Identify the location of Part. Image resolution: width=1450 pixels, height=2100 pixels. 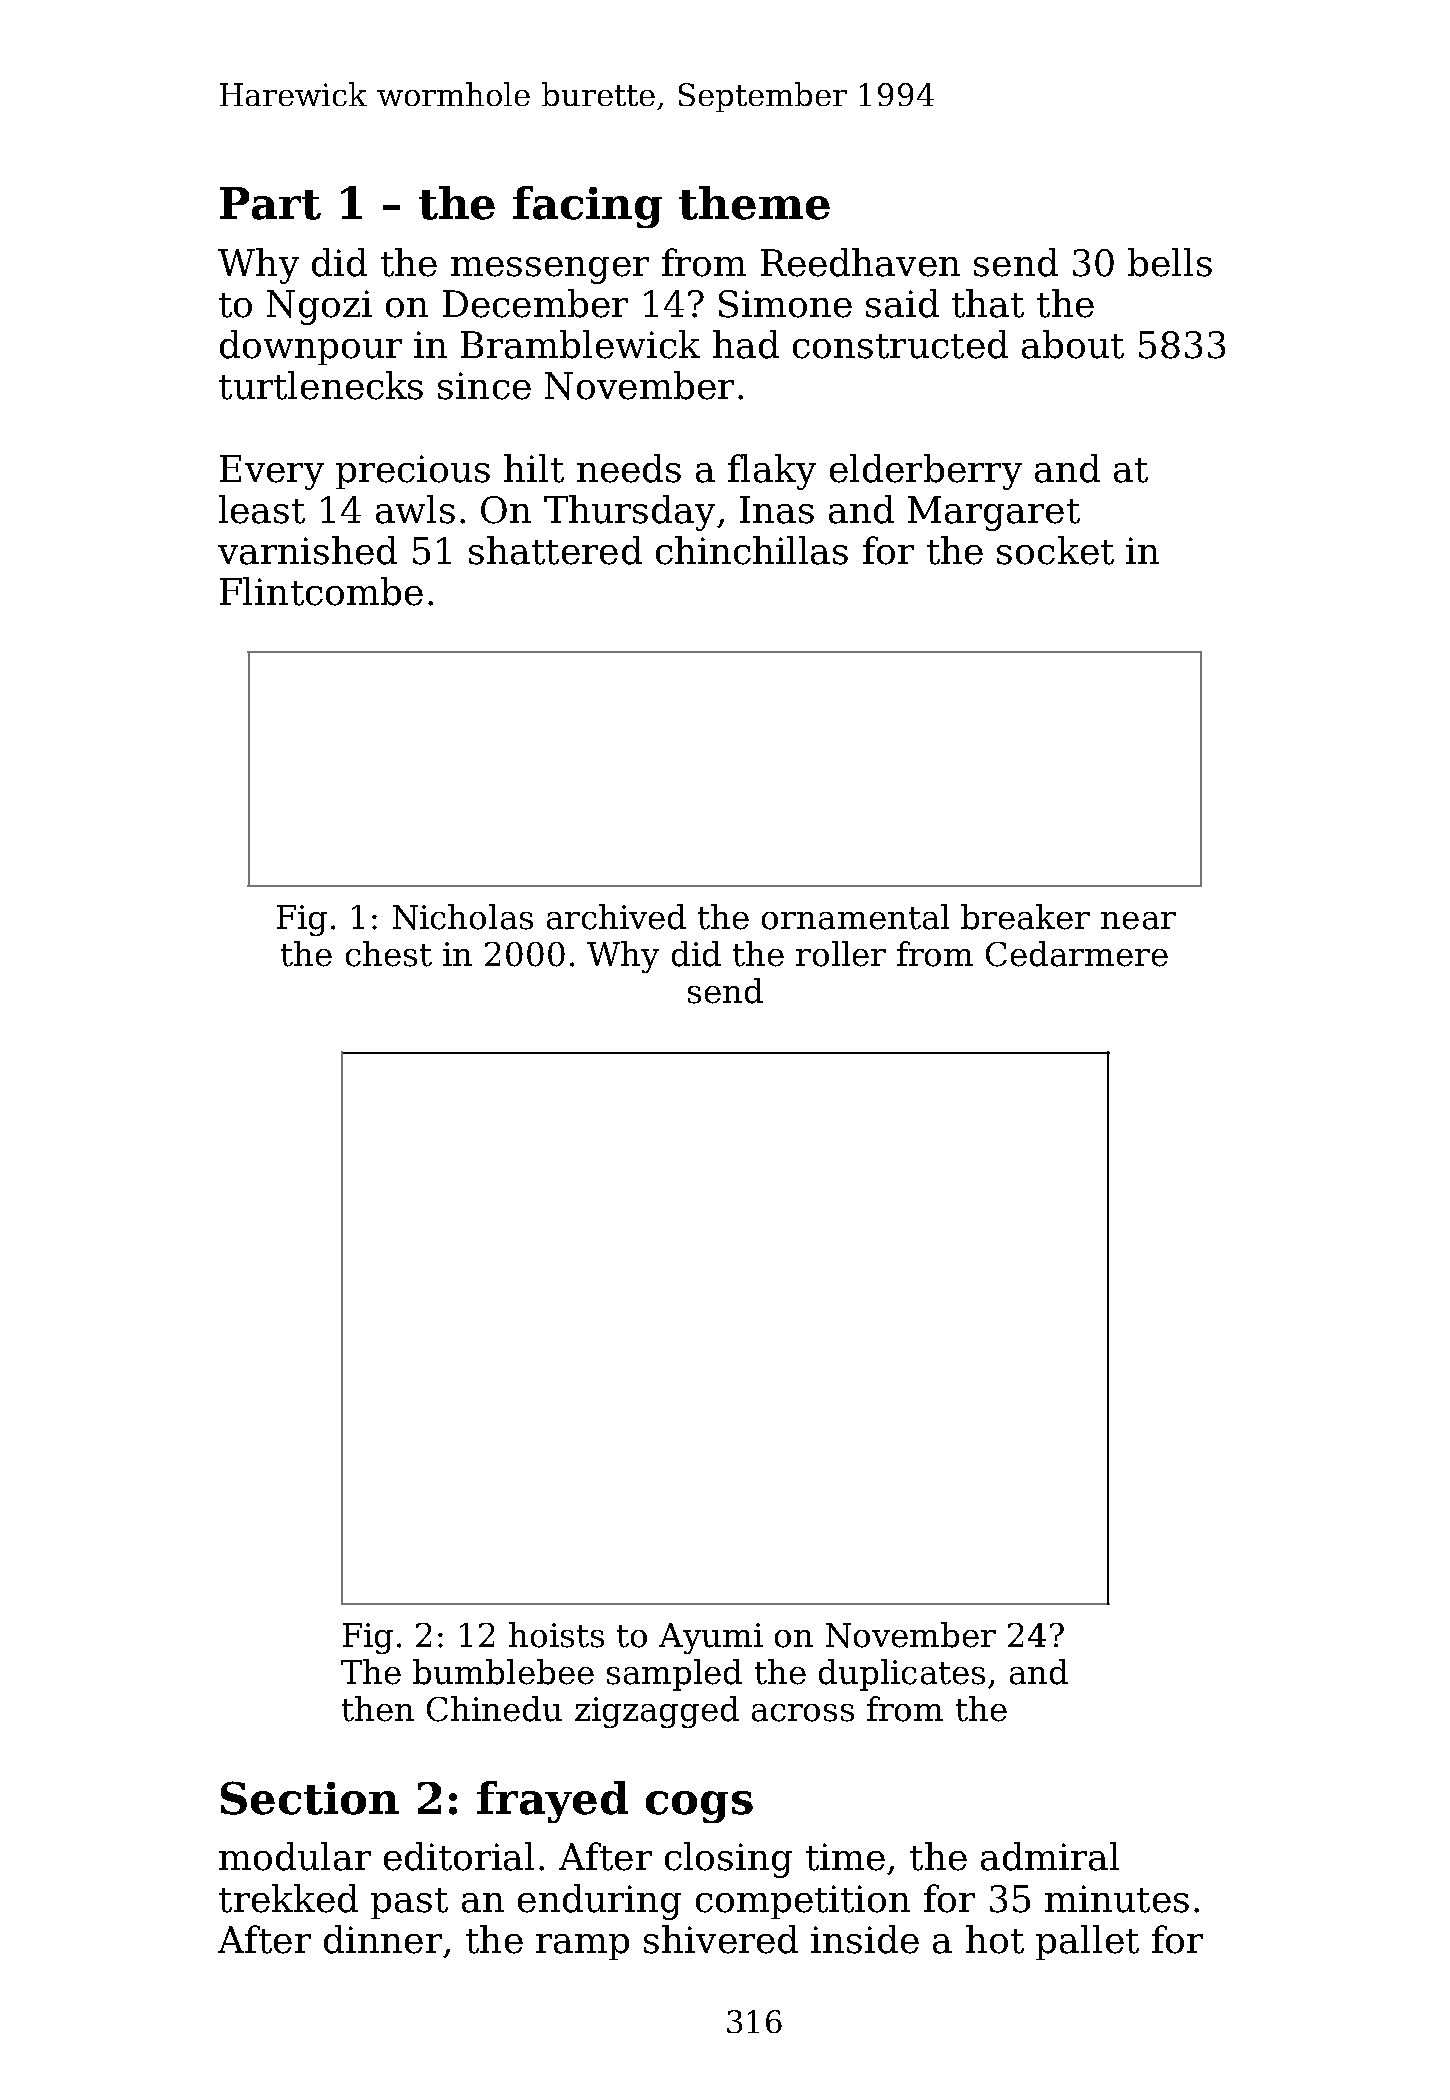
(270, 203).
